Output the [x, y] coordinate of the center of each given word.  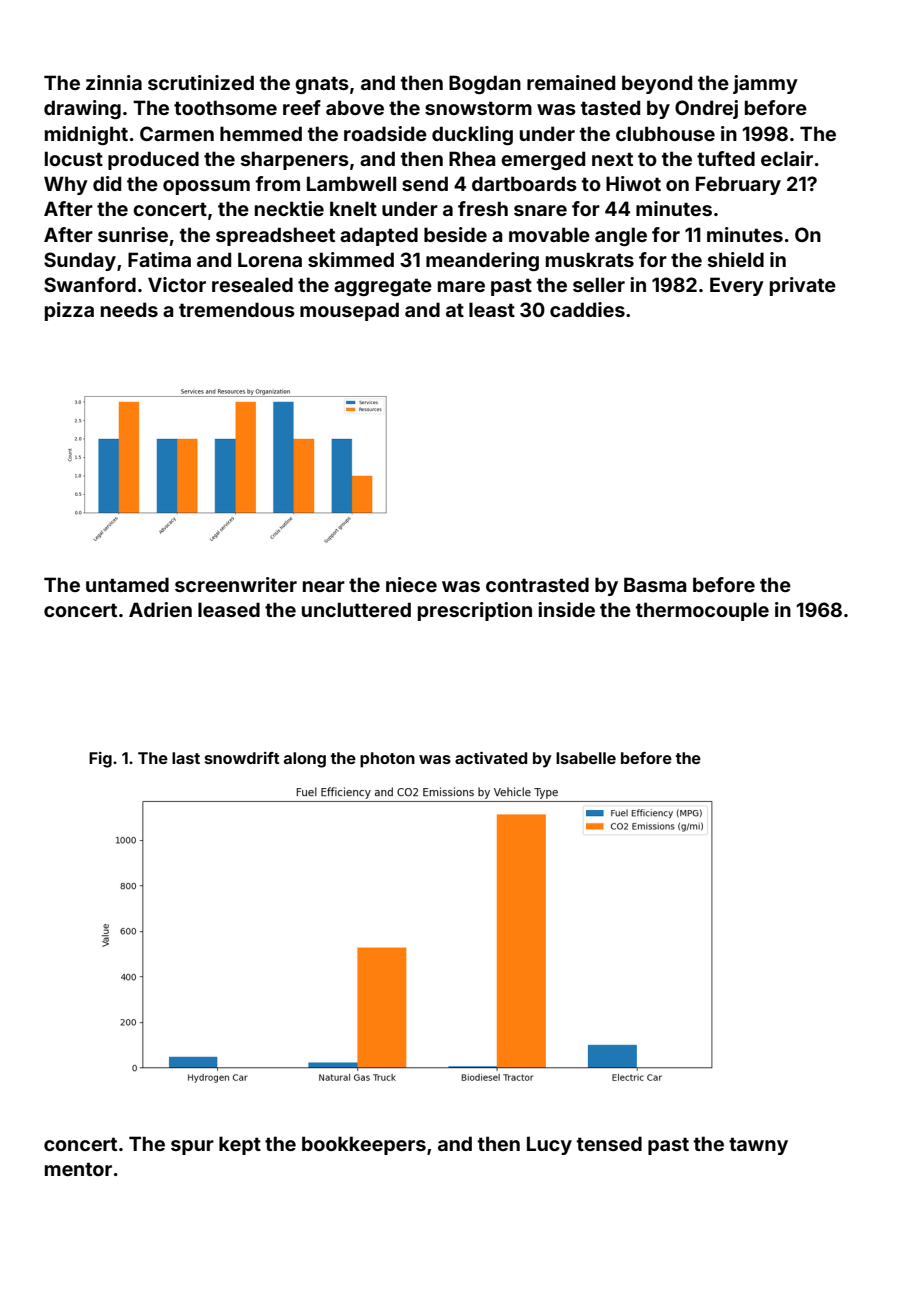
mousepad [349, 311]
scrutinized [201, 82]
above [355, 107]
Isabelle [586, 758]
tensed [609, 1143]
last [186, 758]
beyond [657, 84]
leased [229, 609]
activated [491, 757]
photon [387, 760]
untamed [127, 584]
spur [192, 1147]
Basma [655, 584]
